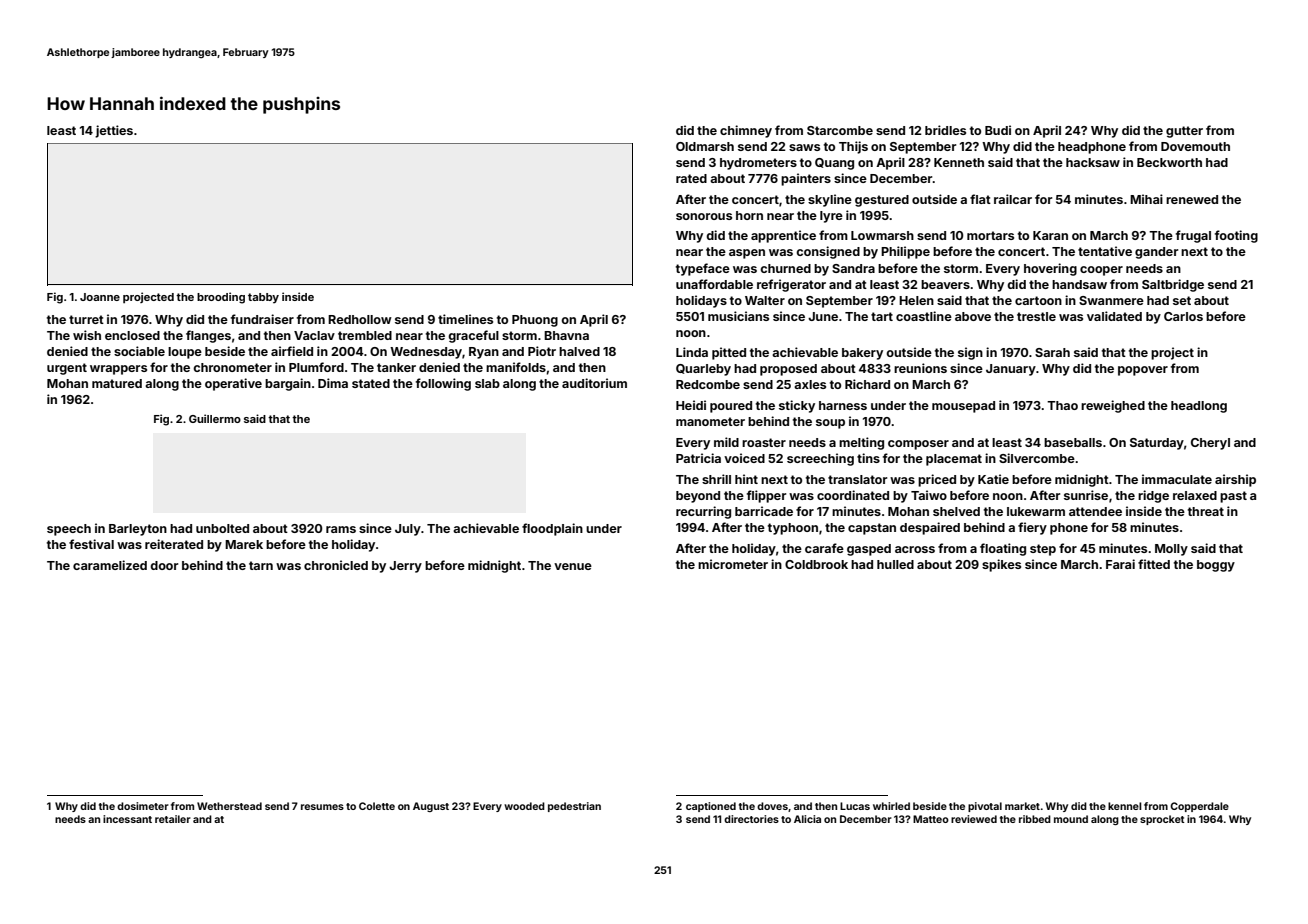 The width and height of the screenshot is (1308, 924). What do you see at coordinates (705, 146) in the screenshot?
I see `Oldmarsh` at bounding box center [705, 146].
